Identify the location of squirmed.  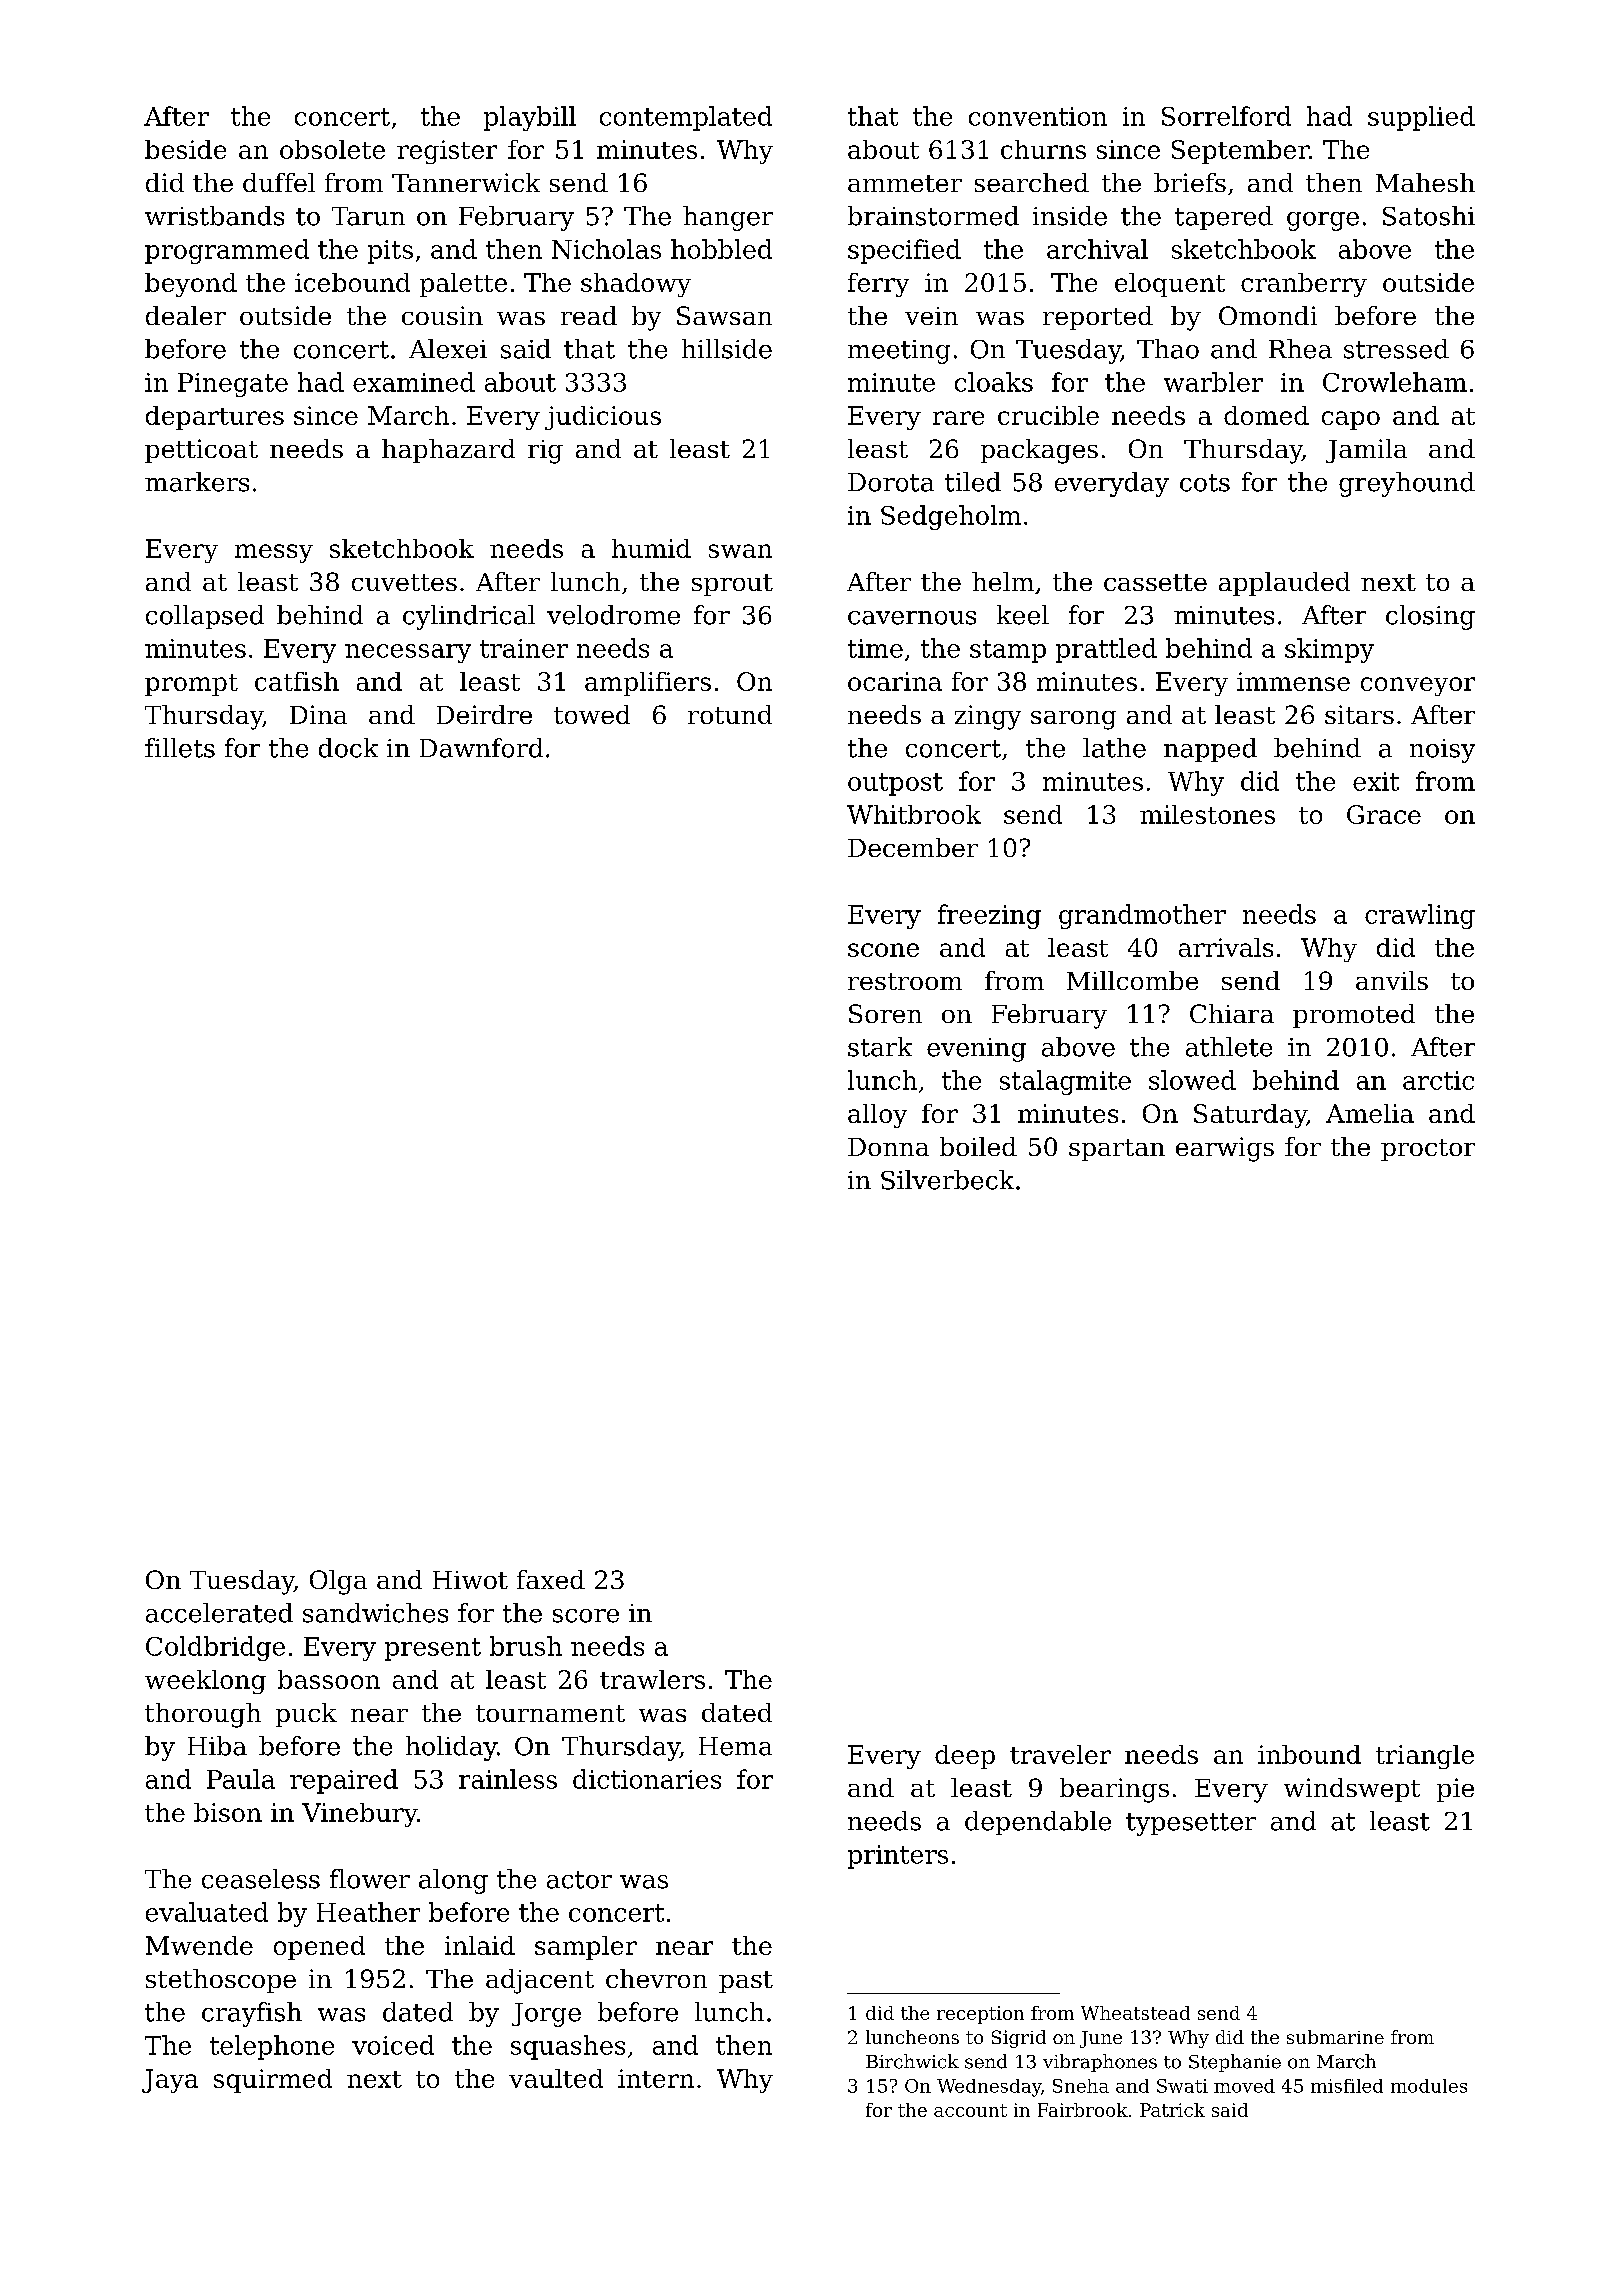
(273, 2081).
